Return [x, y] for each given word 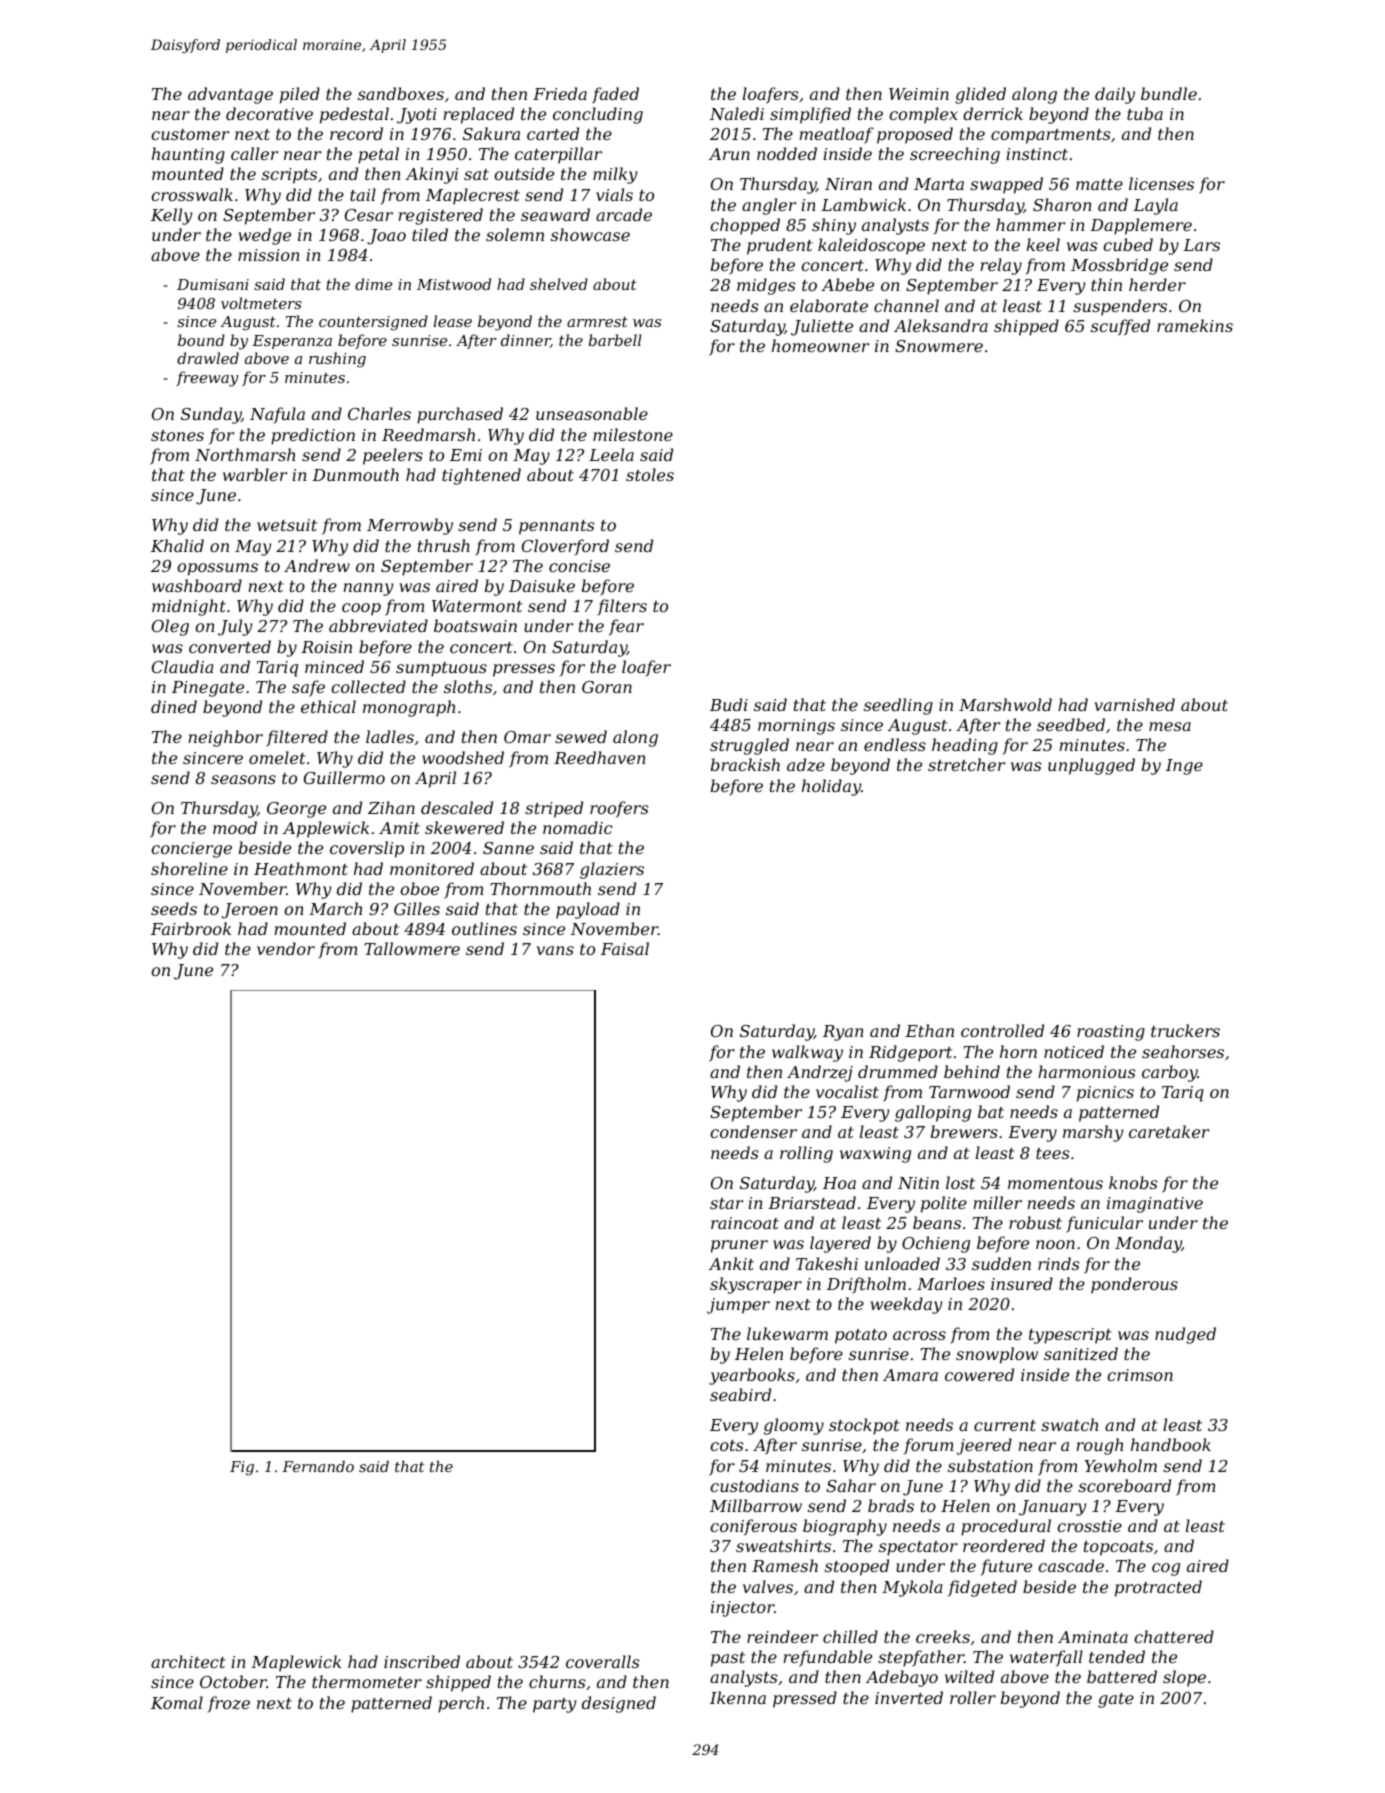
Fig [242, 1468]
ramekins [1195, 325]
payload [588, 910]
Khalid [177, 545]
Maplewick [296, 1663]
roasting [1111, 1033]
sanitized [1081, 1354]
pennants [556, 527]
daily [1115, 95]
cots [726, 1445]
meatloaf [837, 135]
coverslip [367, 849]
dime [373, 284]
